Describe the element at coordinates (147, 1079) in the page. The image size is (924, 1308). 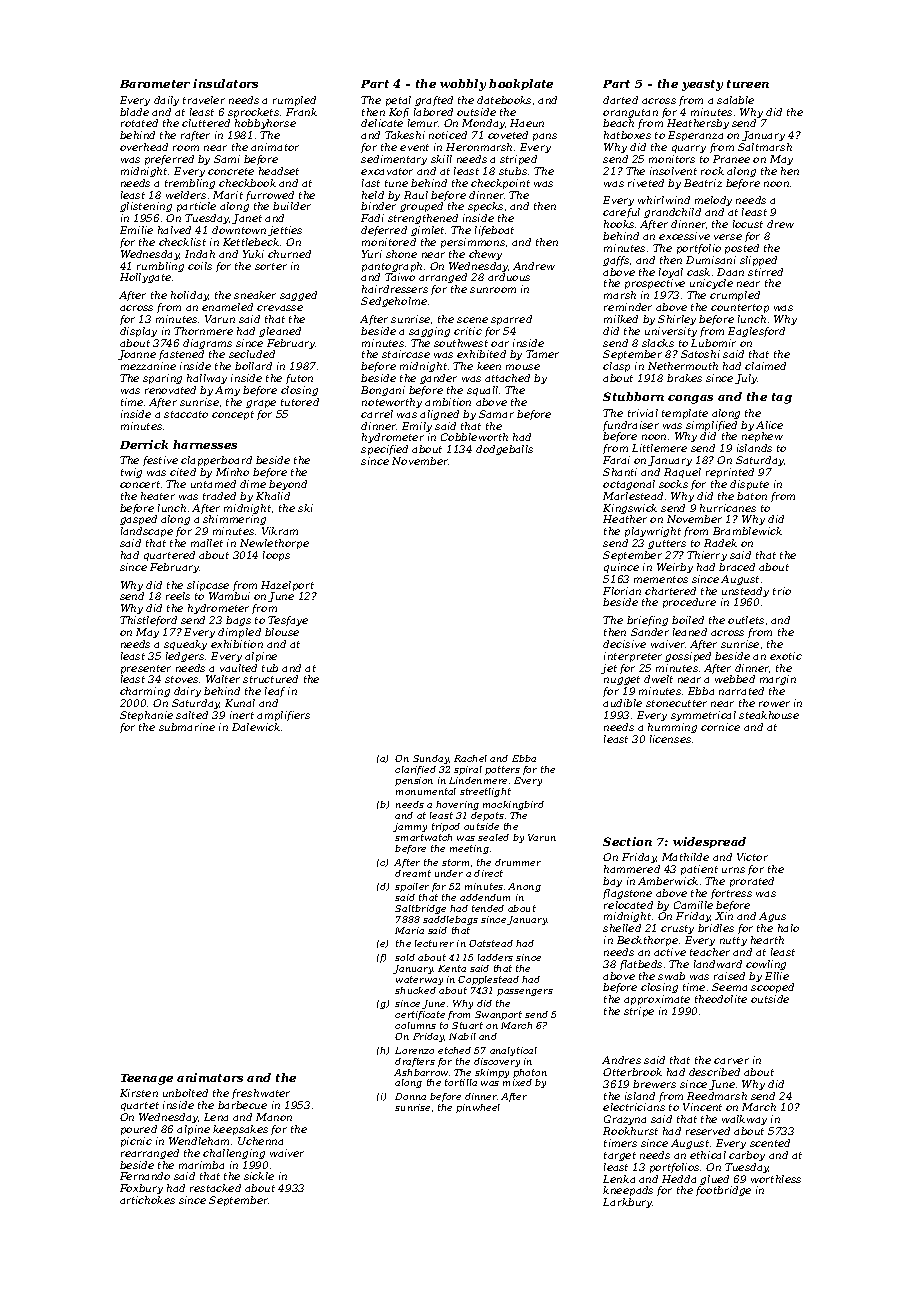
I see `Teenage` at that location.
